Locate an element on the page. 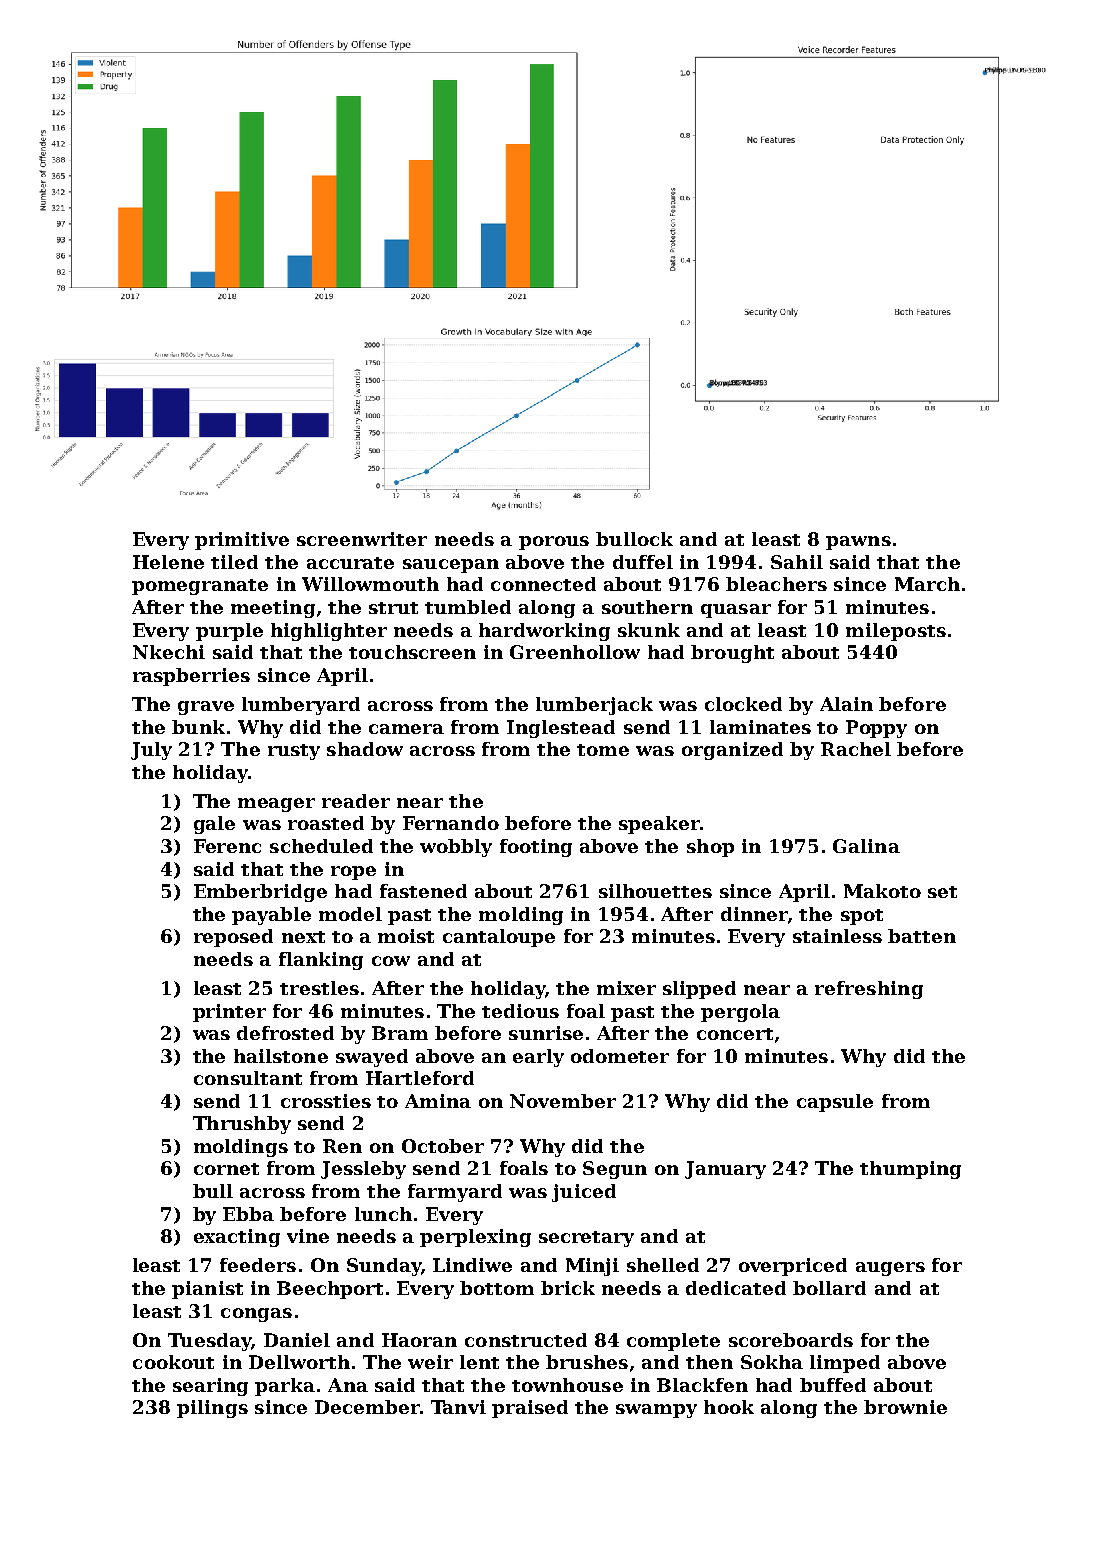  Alain is located at coordinates (846, 704).
